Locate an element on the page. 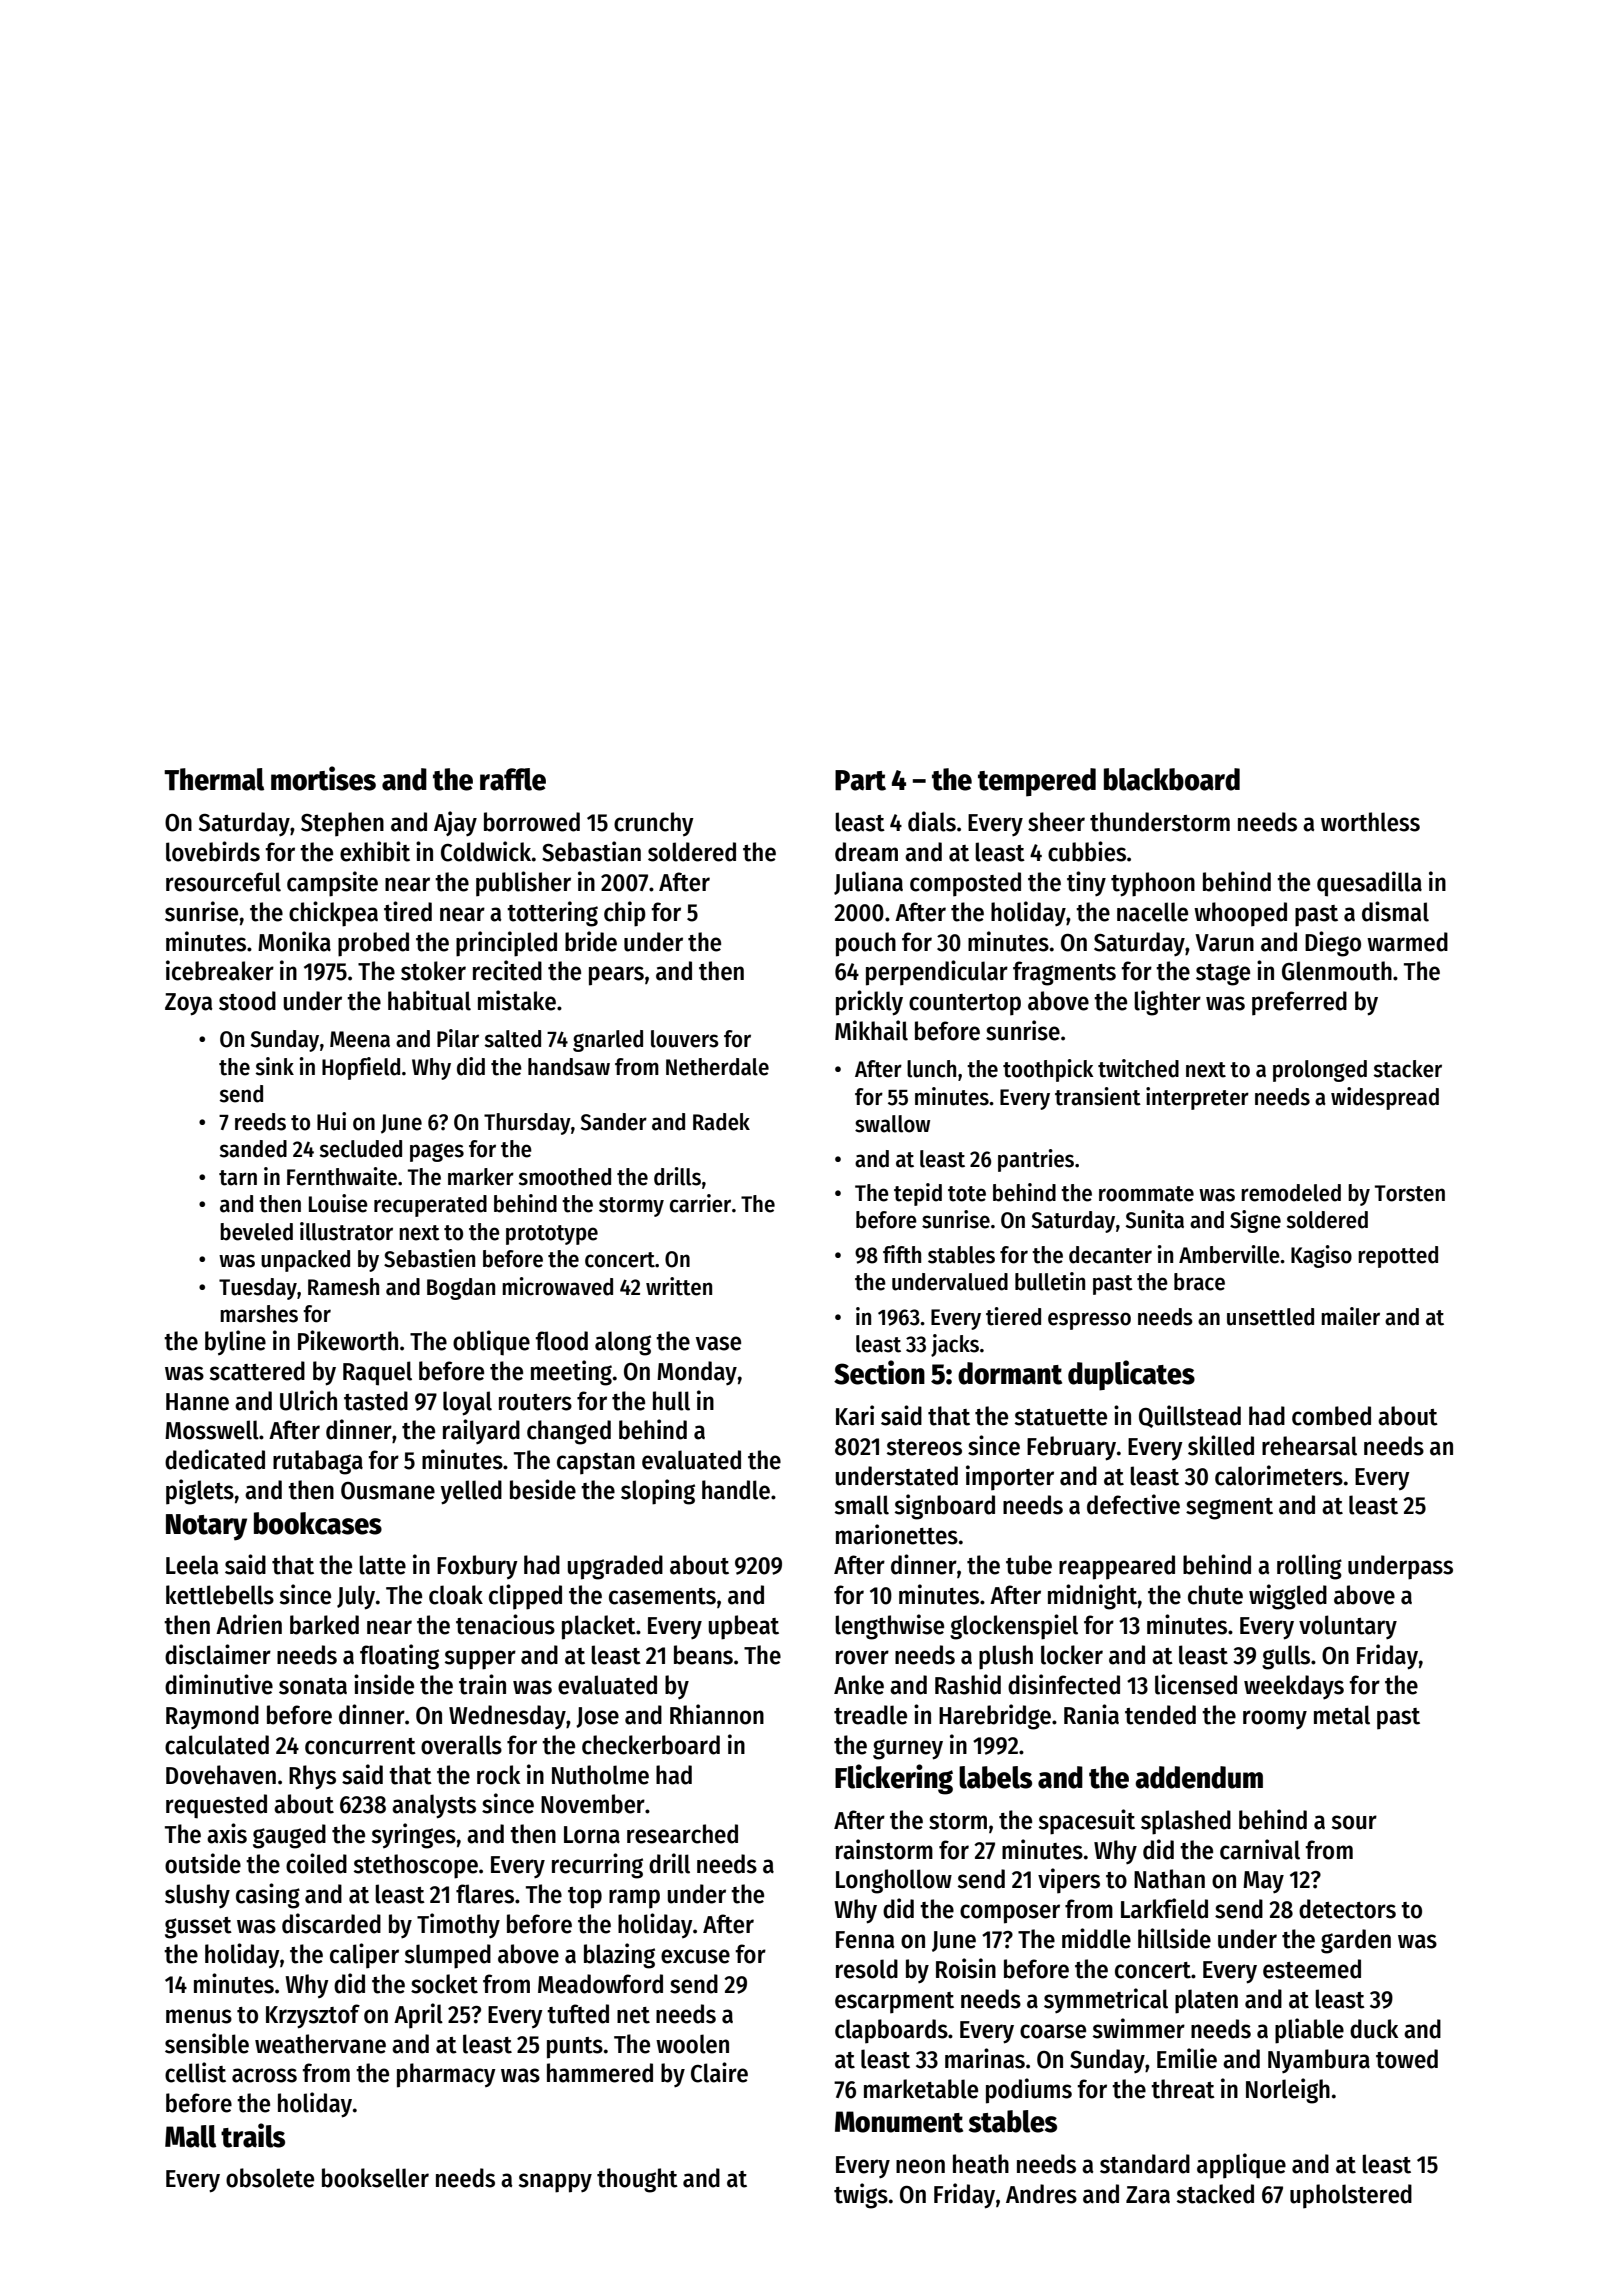 The width and height of the document is (1620, 2292). obsolete is located at coordinates (270, 2178).
